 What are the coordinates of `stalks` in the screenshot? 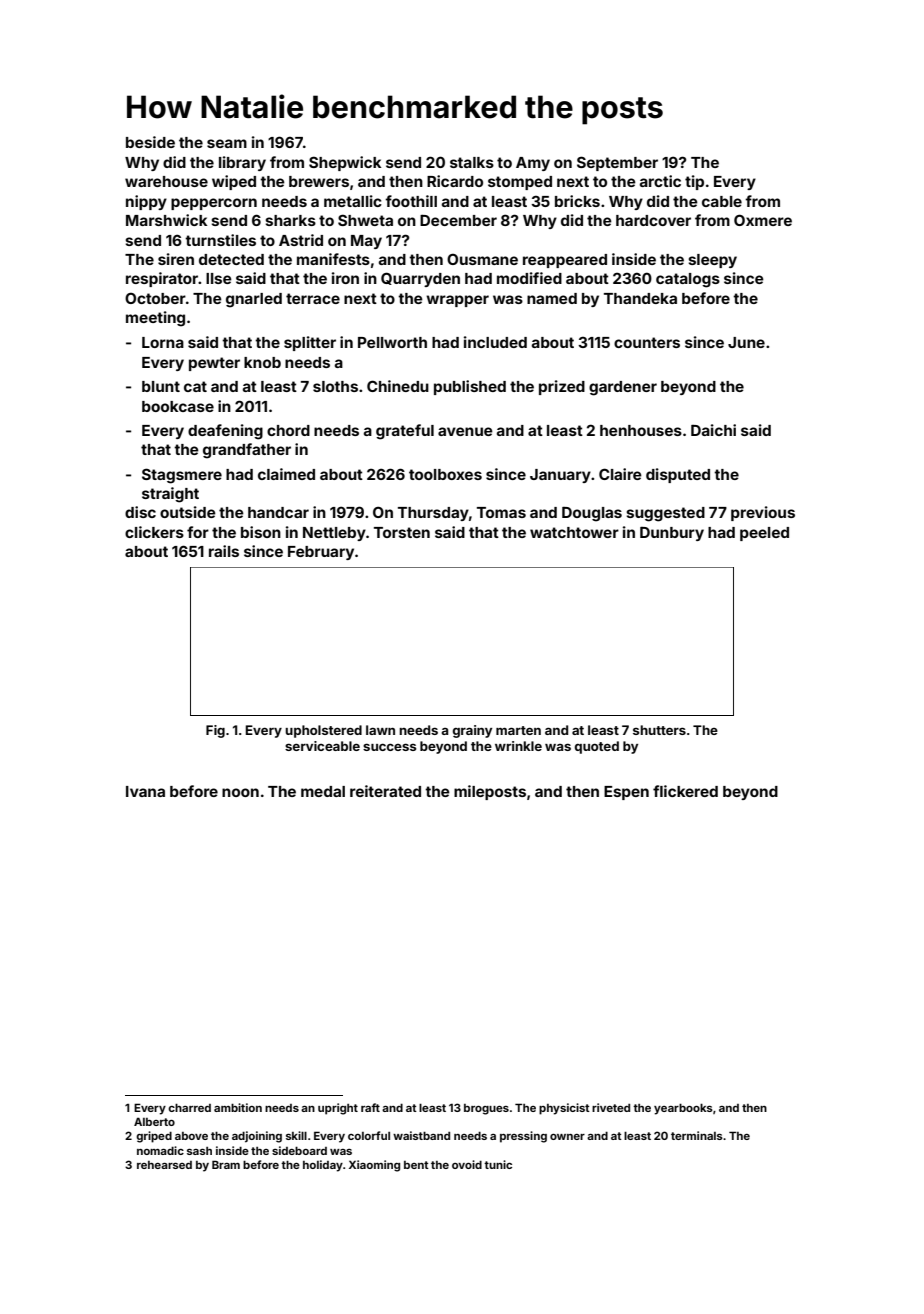 It's located at (472, 162).
